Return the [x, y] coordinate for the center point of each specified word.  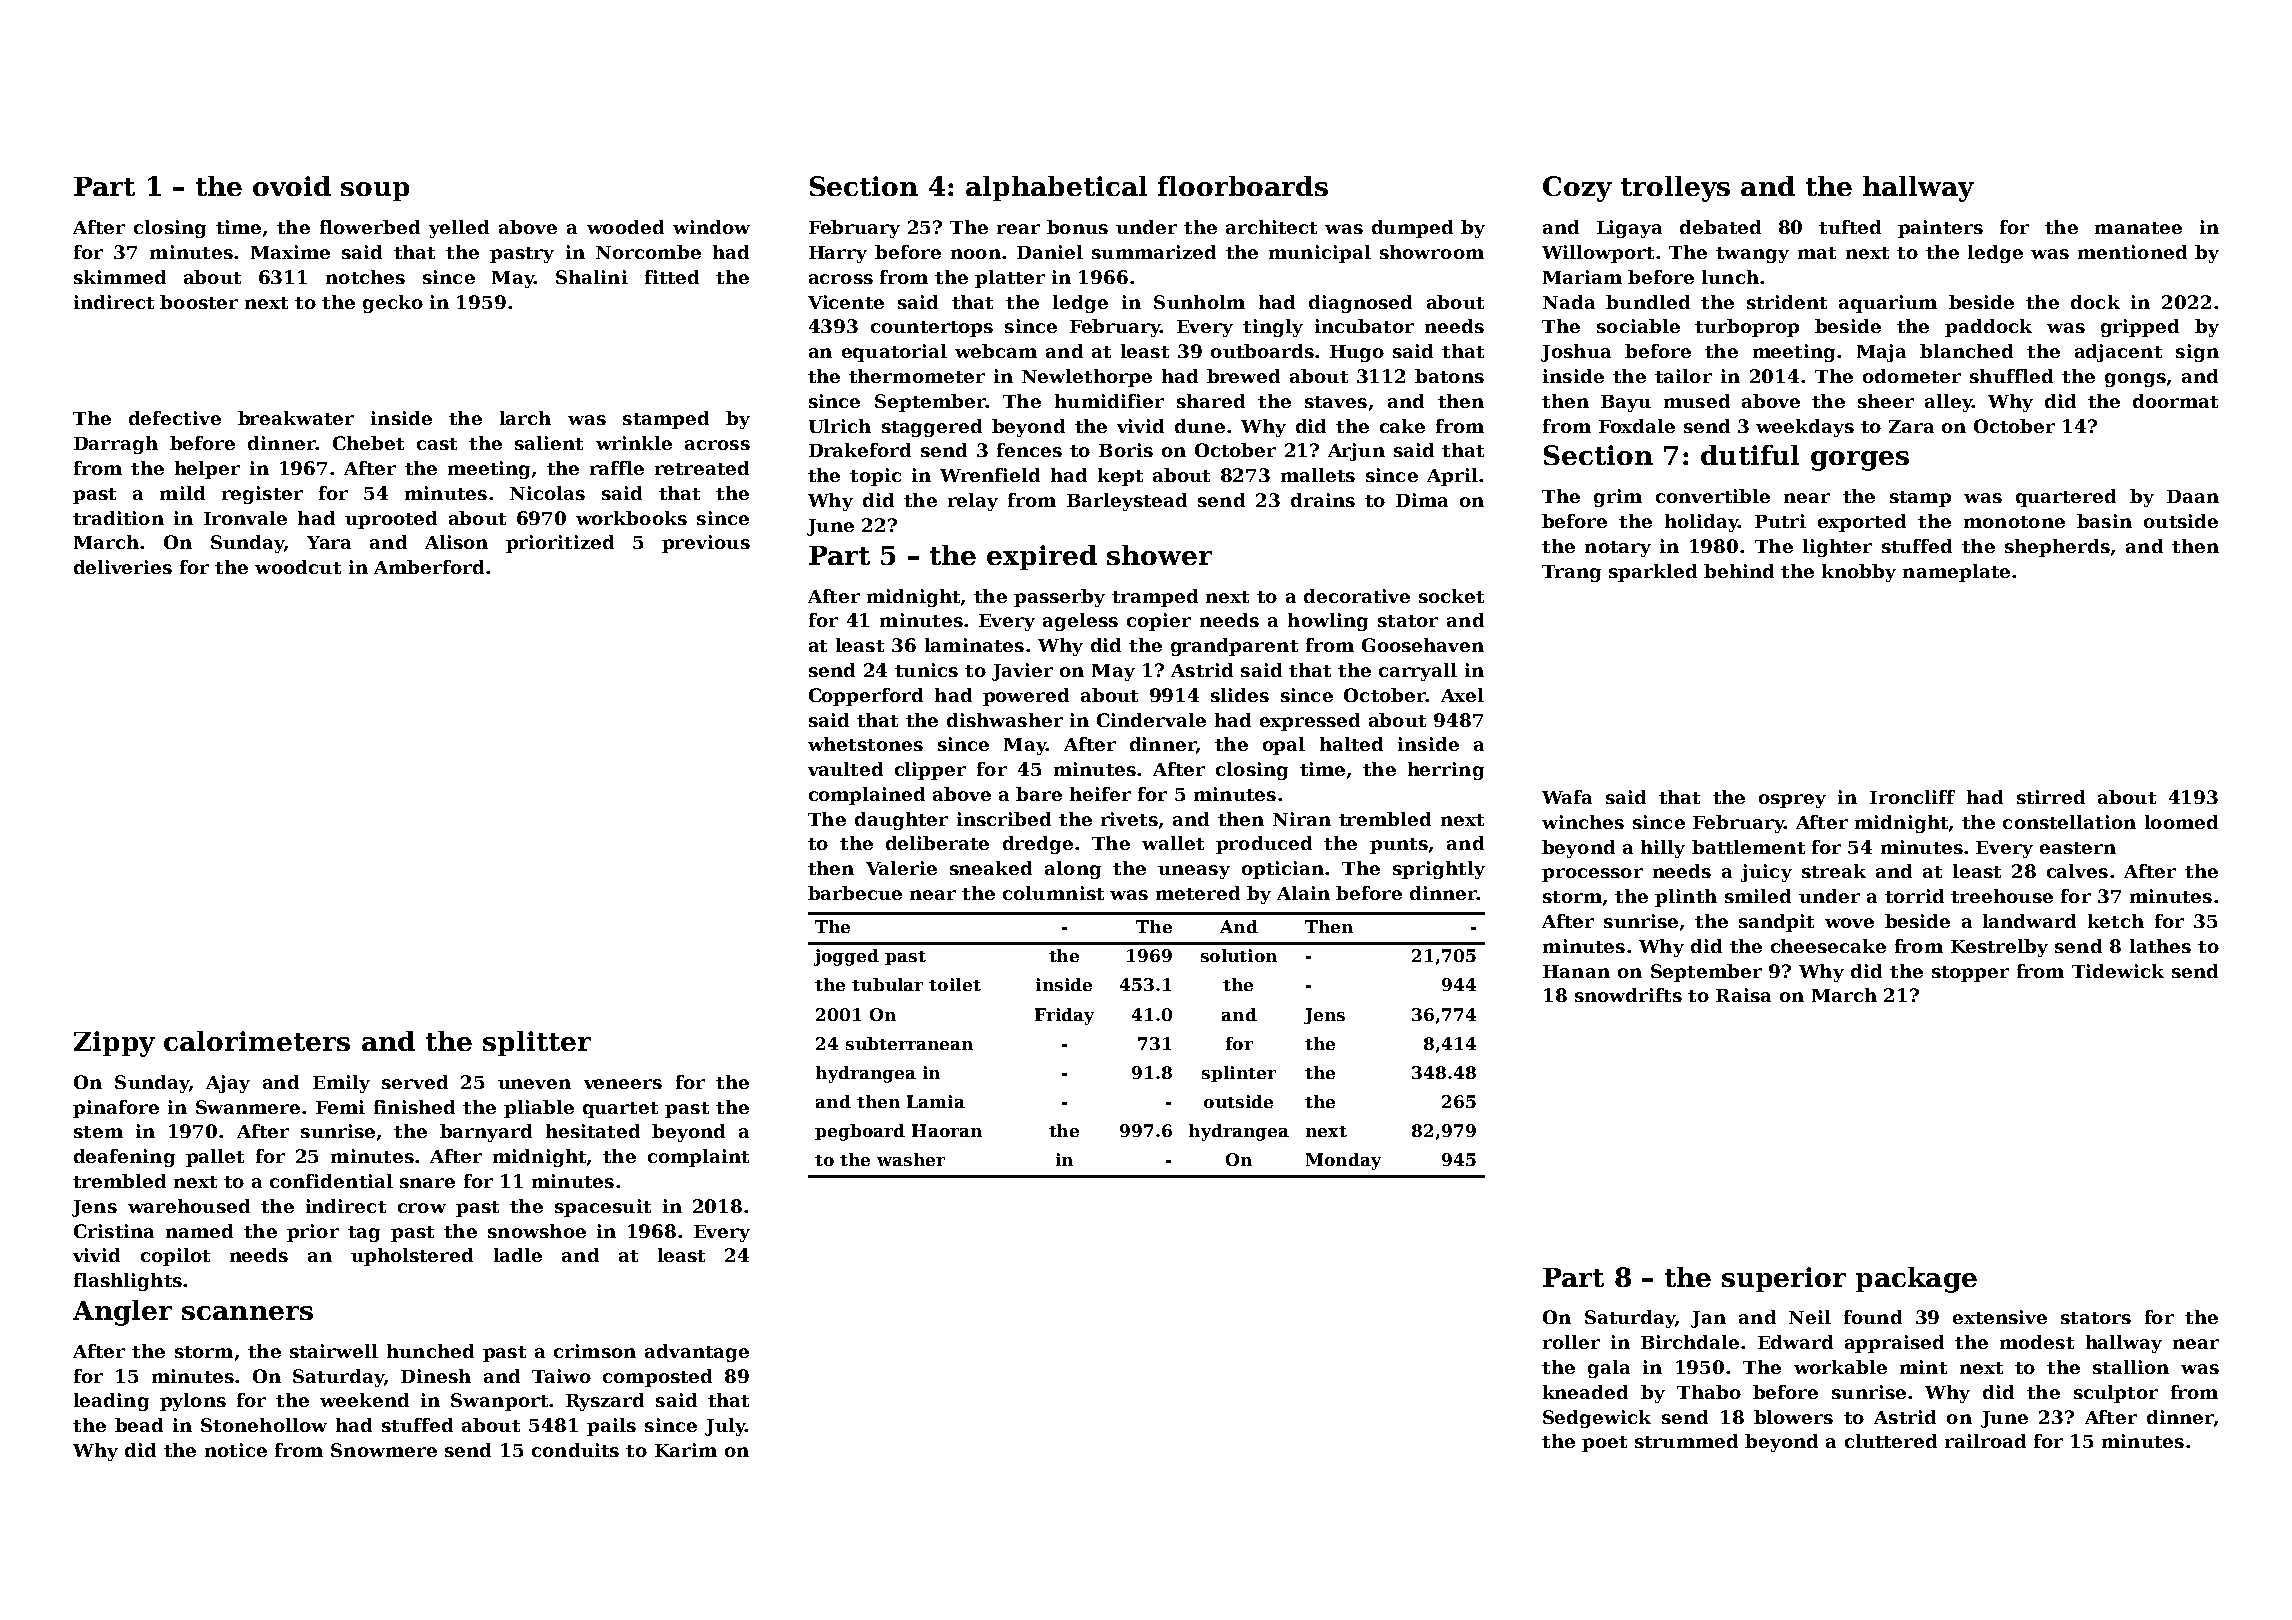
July [725, 1427]
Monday [1343, 1161]
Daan [2193, 496]
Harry [838, 254]
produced [1264, 845]
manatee [2138, 228]
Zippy [114, 1044]
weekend [364, 1400]
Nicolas [547, 493]
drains [1323, 500]
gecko [393, 304]
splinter [1239, 1074]
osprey [1792, 801]
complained [867, 796]
